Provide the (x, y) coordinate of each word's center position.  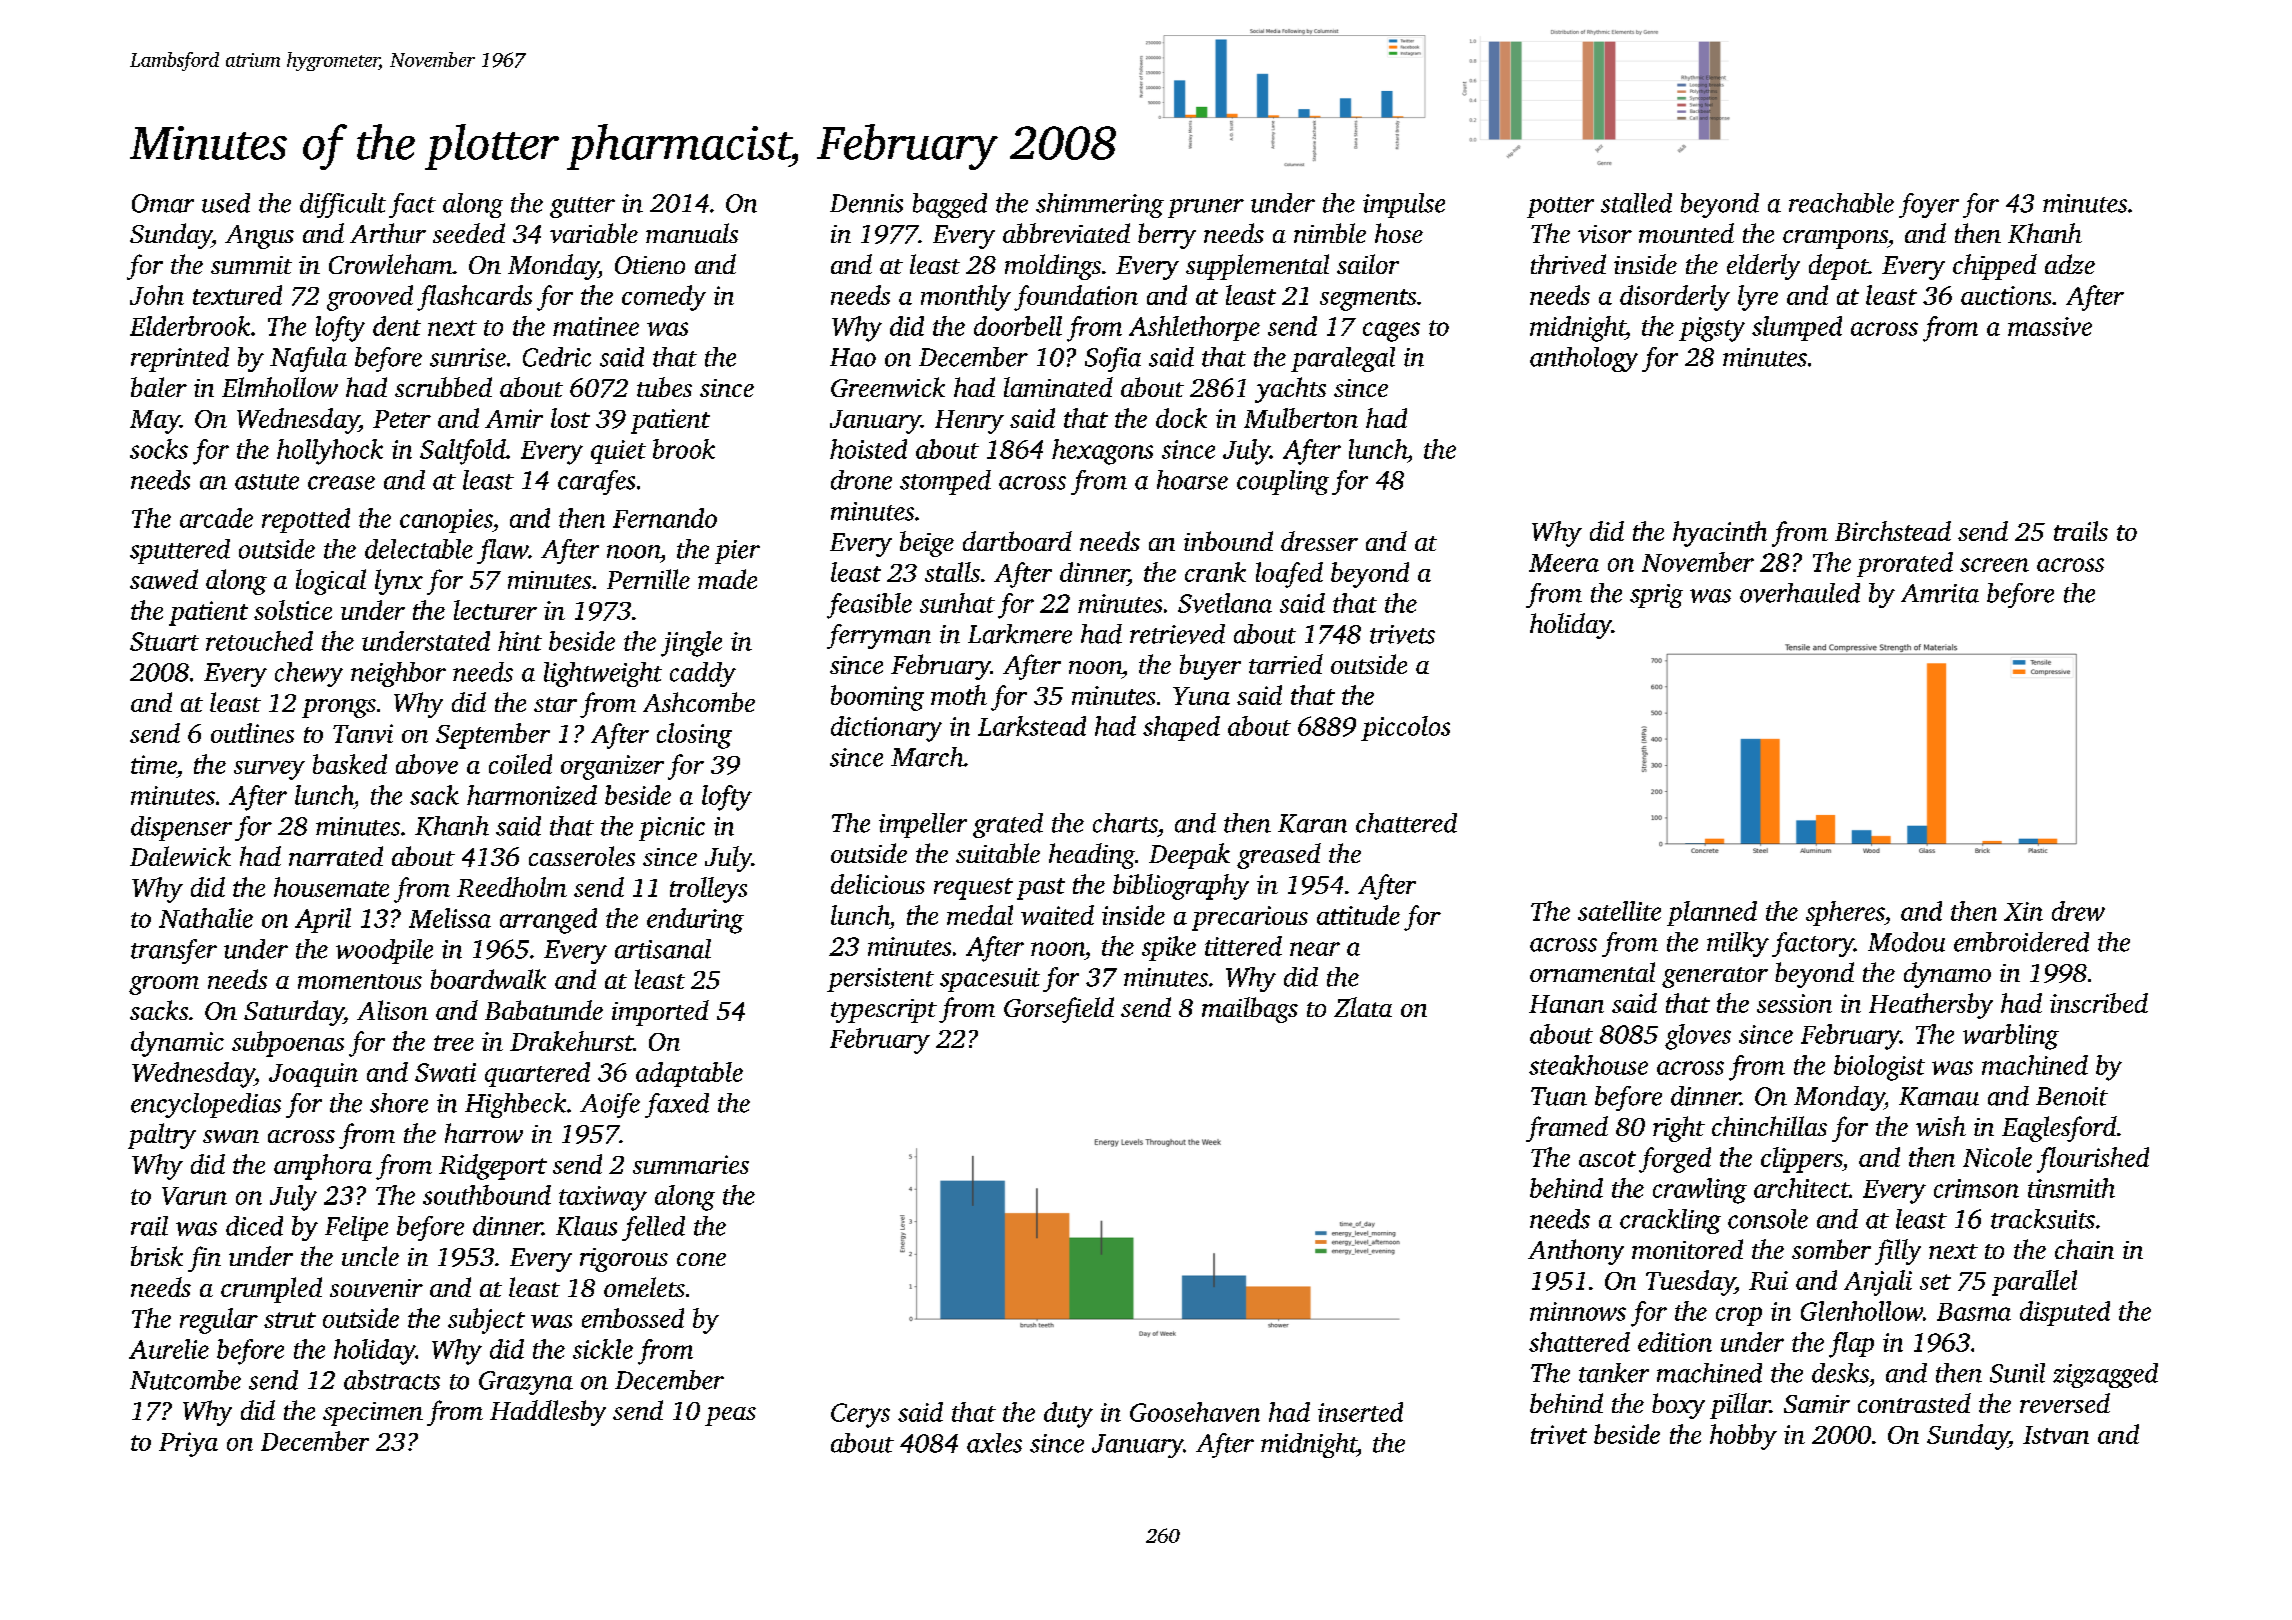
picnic (672, 829)
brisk (157, 1256)
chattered (1406, 823)
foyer (1929, 205)
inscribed (2099, 1003)
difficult (343, 205)
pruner (1206, 208)
